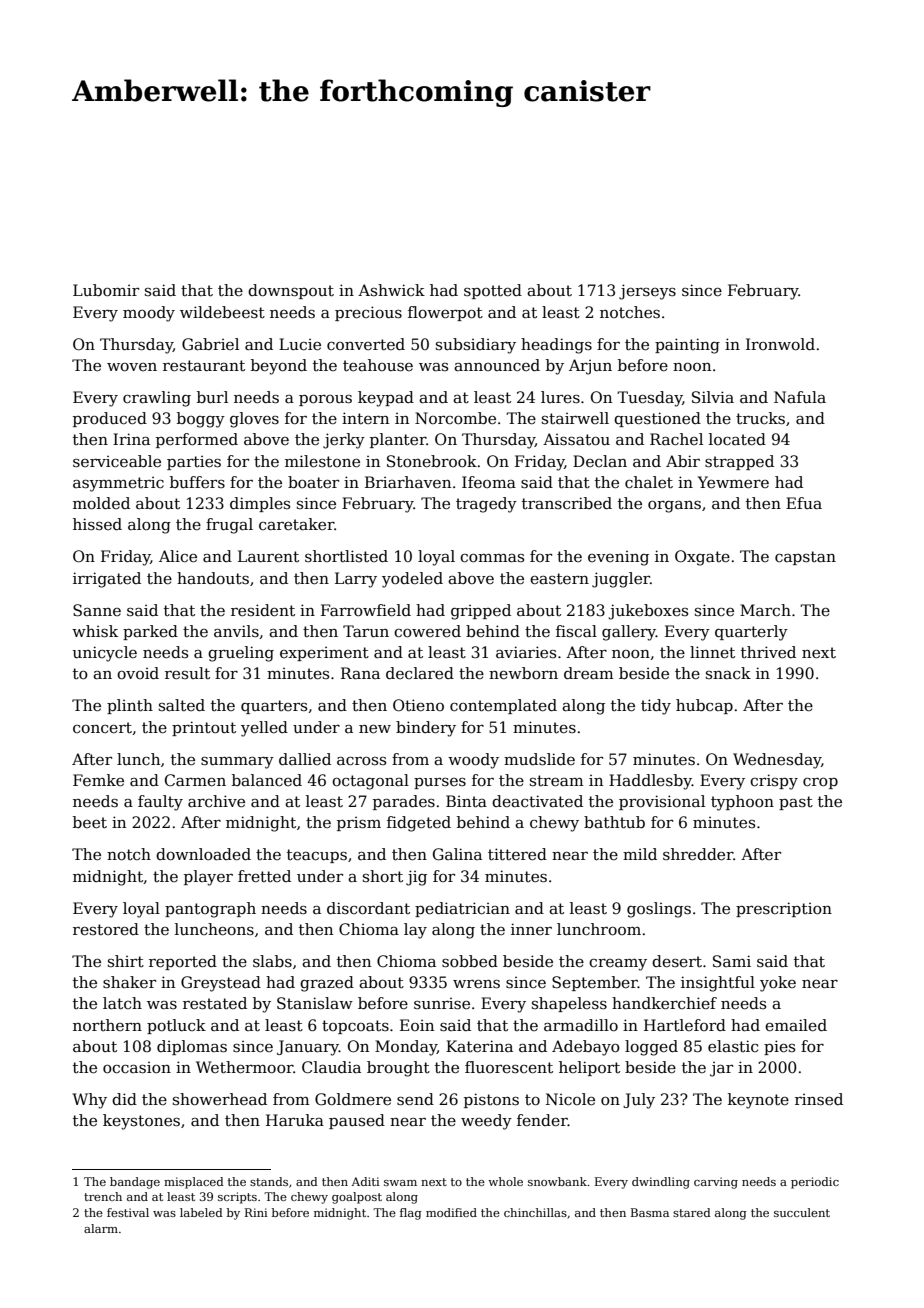  Describe the element at coordinates (542, 1120) in the screenshot. I see `fender` at that location.
